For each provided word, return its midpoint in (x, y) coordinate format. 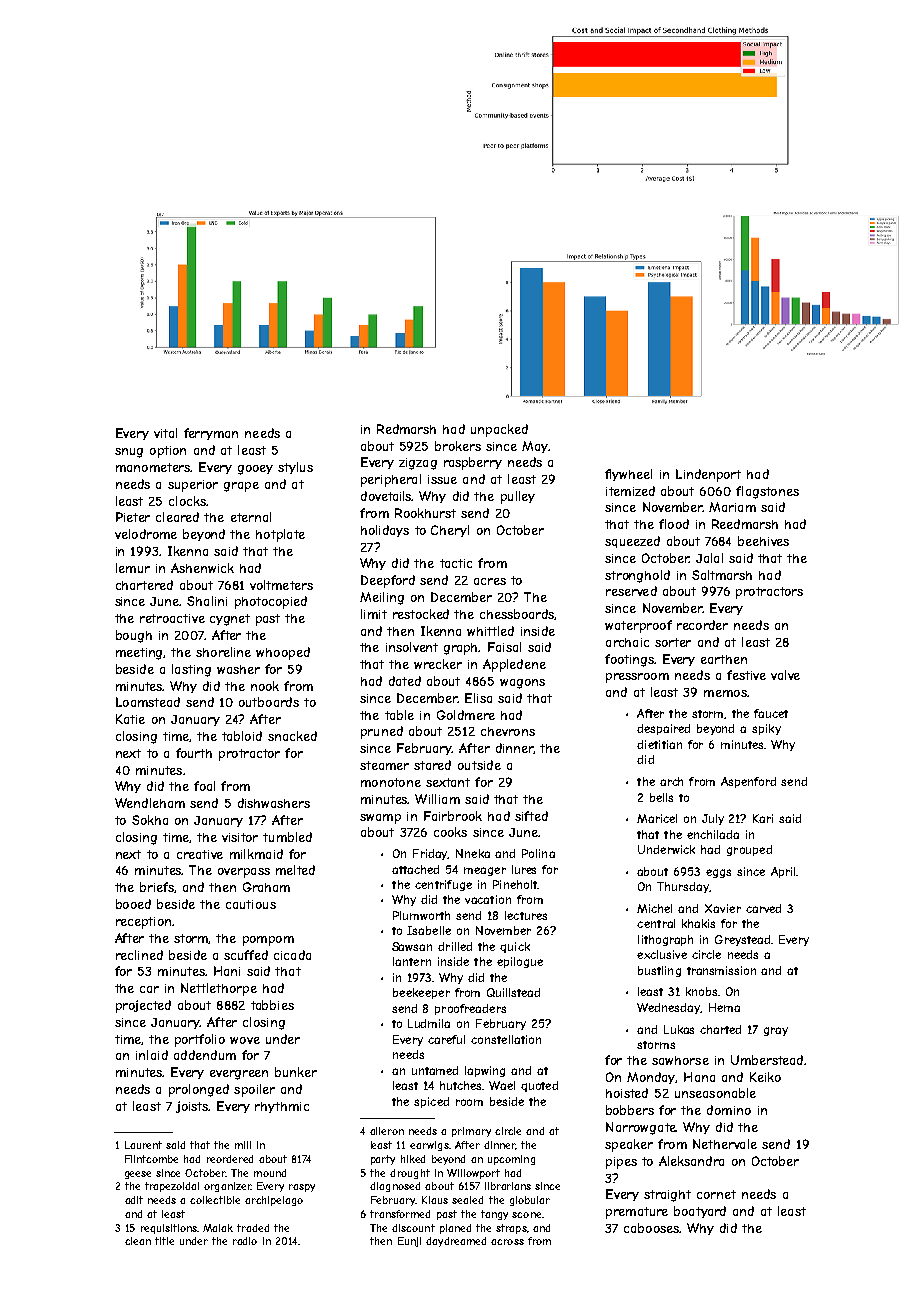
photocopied (271, 602)
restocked (421, 614)
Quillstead (513, 992)
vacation (488, 899)
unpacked (499, 430)
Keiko (765, 1077)
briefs (157, 887)
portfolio (200, 1040)
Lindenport (708, 475)
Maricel (657, 818)
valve (785, 675)
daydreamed (456, 1242)
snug (129, 453)
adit (134, 1200)
